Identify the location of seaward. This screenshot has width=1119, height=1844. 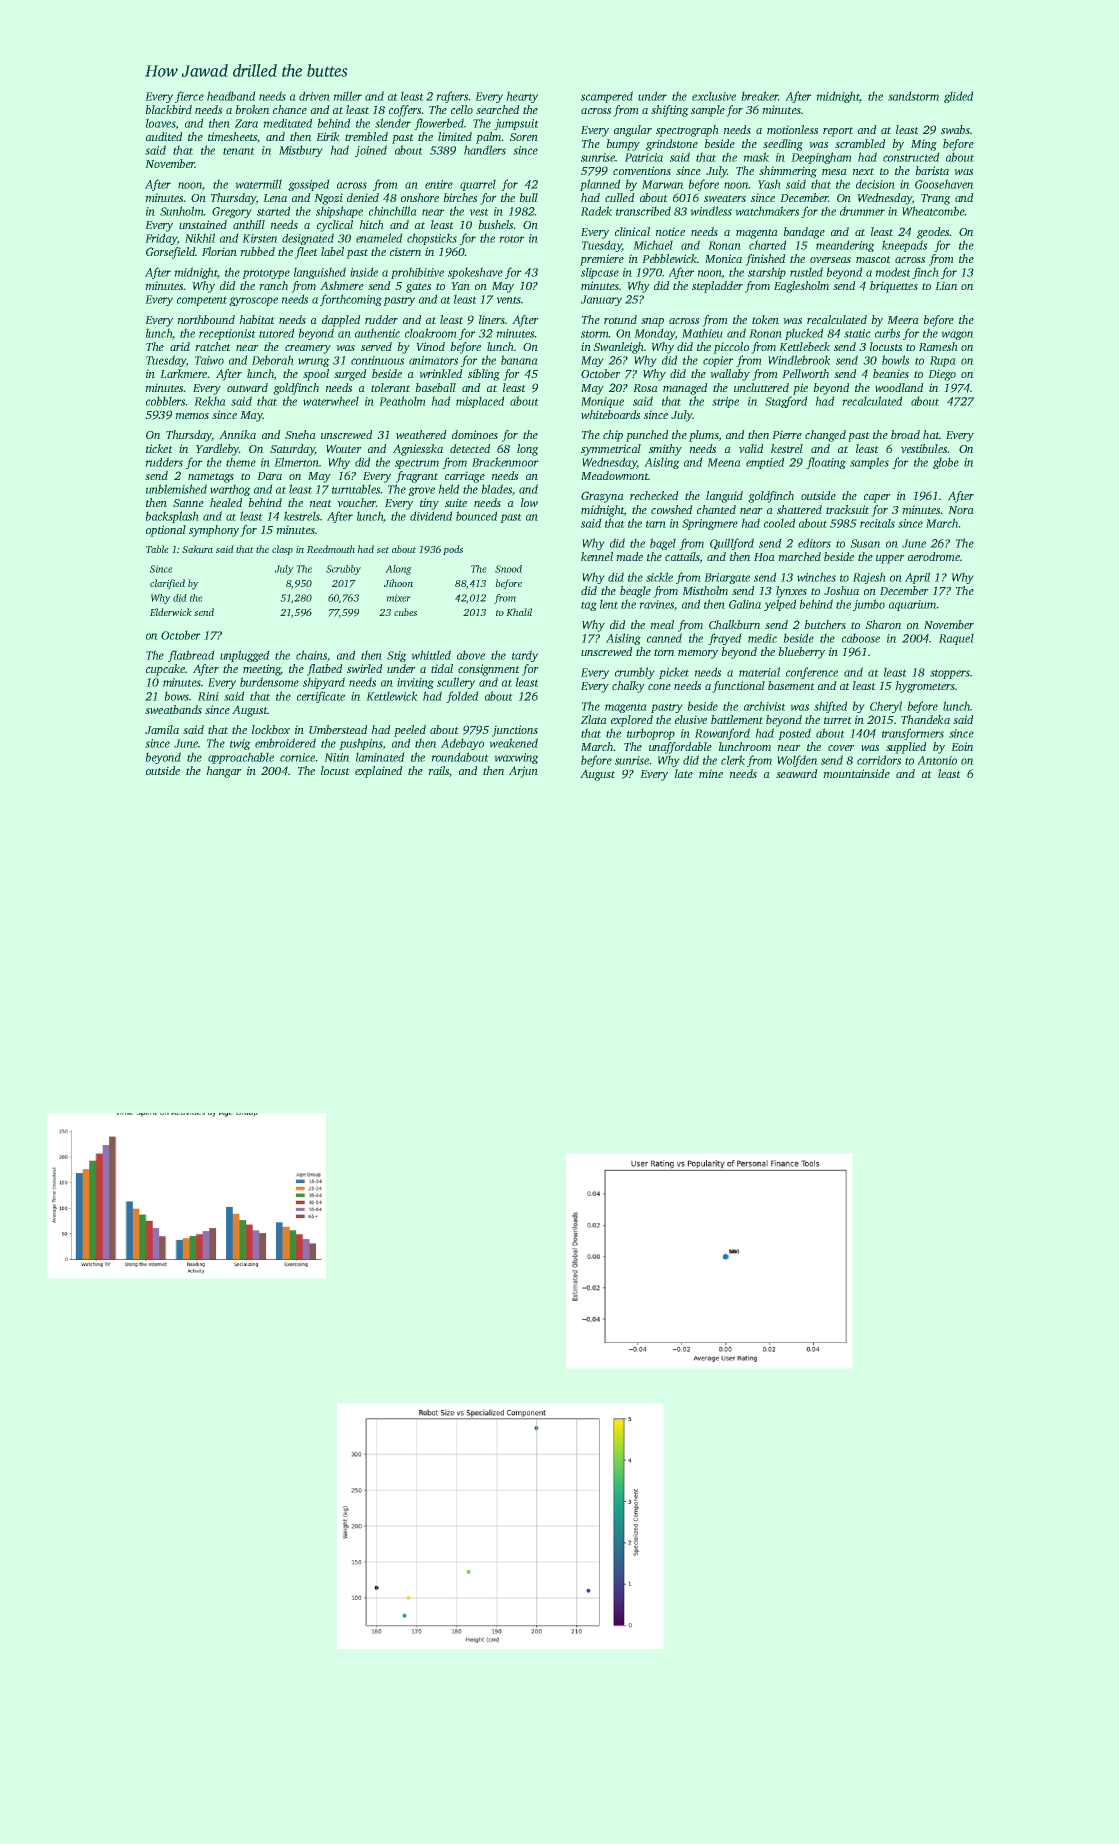
(796, 773).
